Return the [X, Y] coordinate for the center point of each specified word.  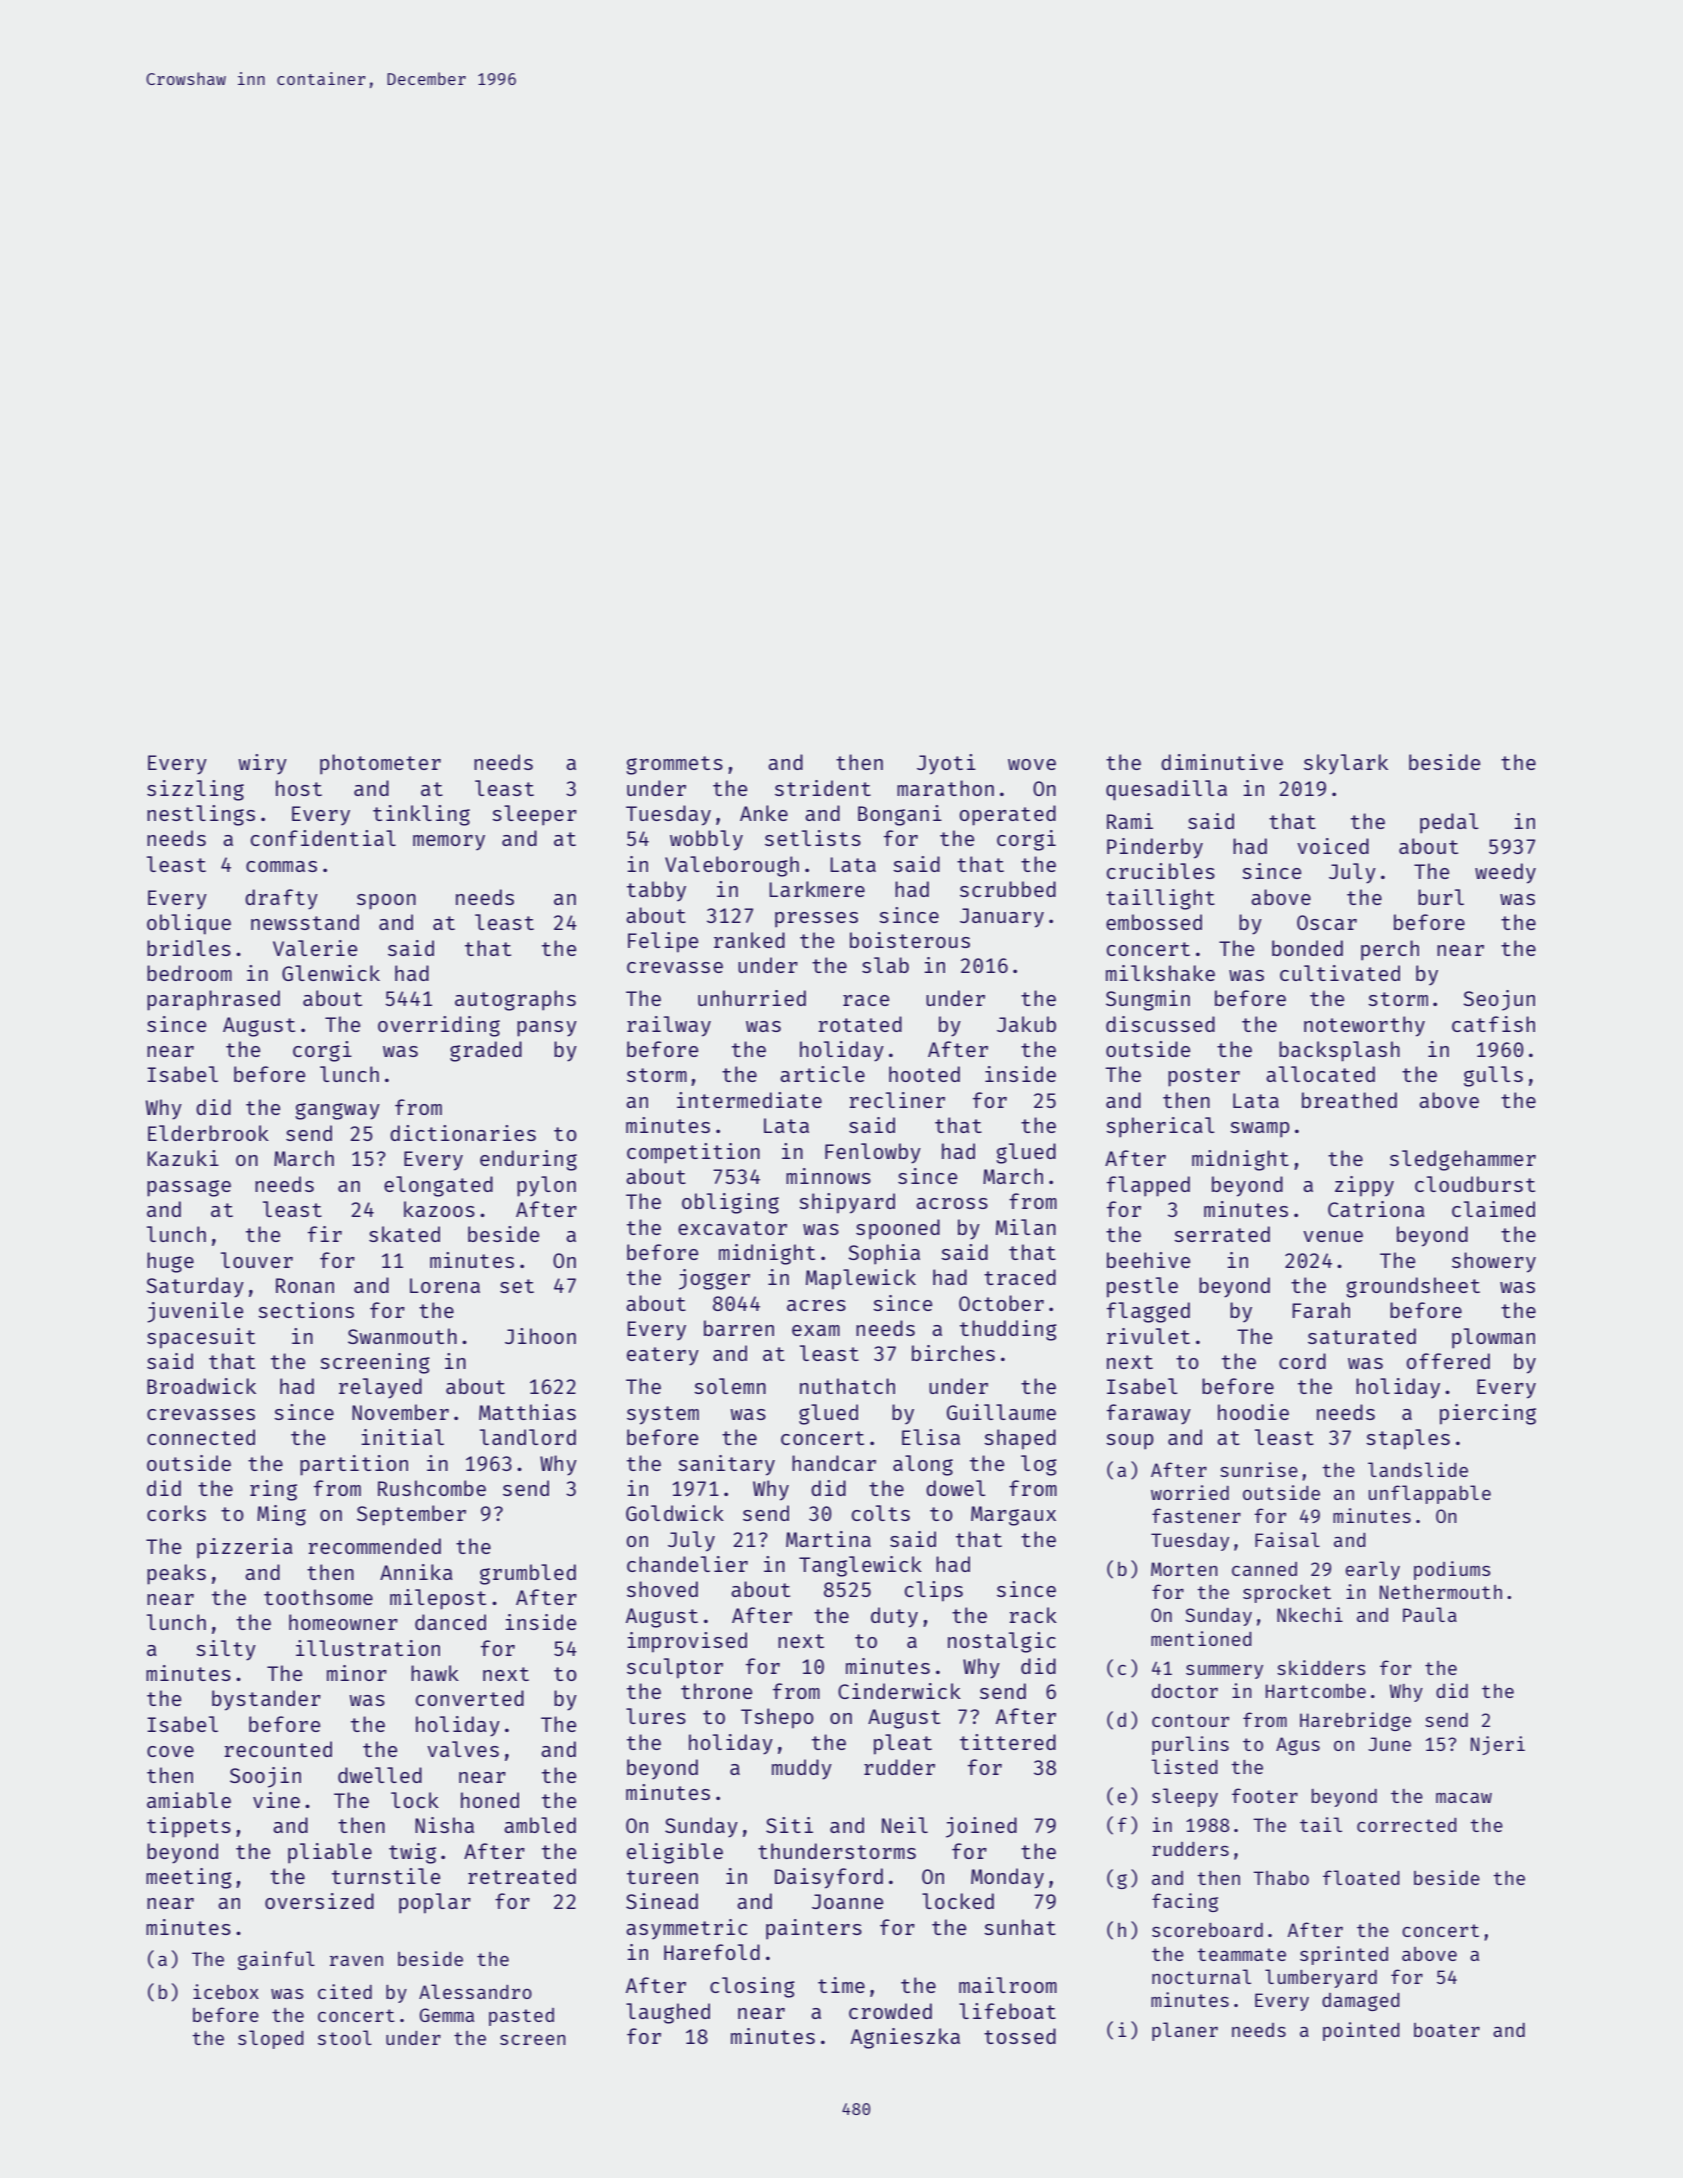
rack [1033, 1615]
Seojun [1499, 1000]
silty [226, 1650]
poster [1204, 1077]
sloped [271, 2039]
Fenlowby [873, 1153]
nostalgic [1002, 1642]
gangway [337, 1111]
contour [1190, 1720]
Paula [1430, 1614]
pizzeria [245, 1548]
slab [885, 965]
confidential [323, 838]
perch [1390, 950]
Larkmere [817, 889]
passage [189, 1188]
